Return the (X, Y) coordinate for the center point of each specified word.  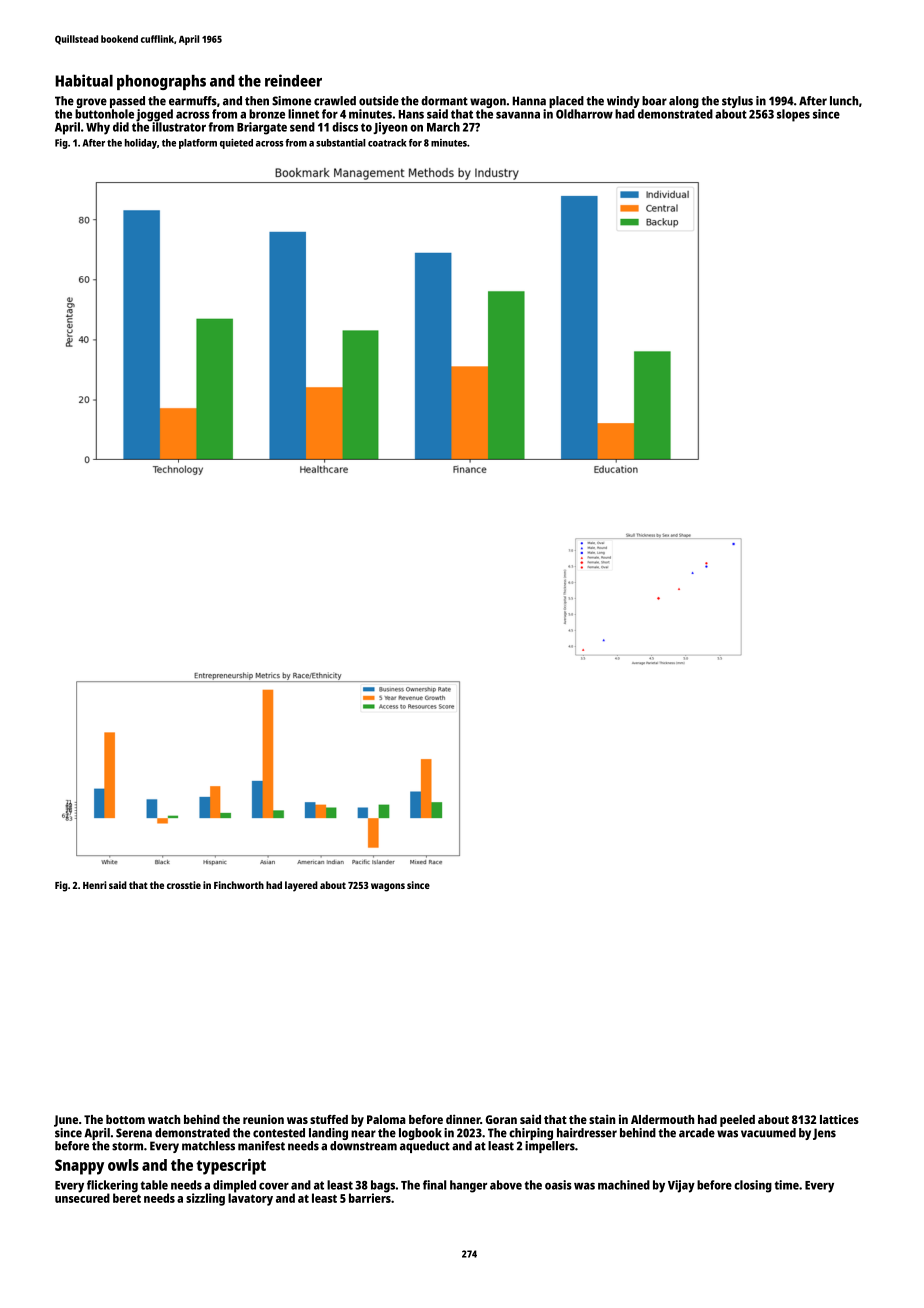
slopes (793, 115)
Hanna (529, 101)
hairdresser (587, 1133)
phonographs (161, 82)
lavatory (250, 1199)
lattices (839, 1119)
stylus (737, 102)
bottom (125, 1119)
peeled (737, 1121)
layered (301, 886)
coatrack (387, 143)
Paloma (386, 1119)
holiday (141, 144)
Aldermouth (662, 1119)
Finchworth (239, 885)
